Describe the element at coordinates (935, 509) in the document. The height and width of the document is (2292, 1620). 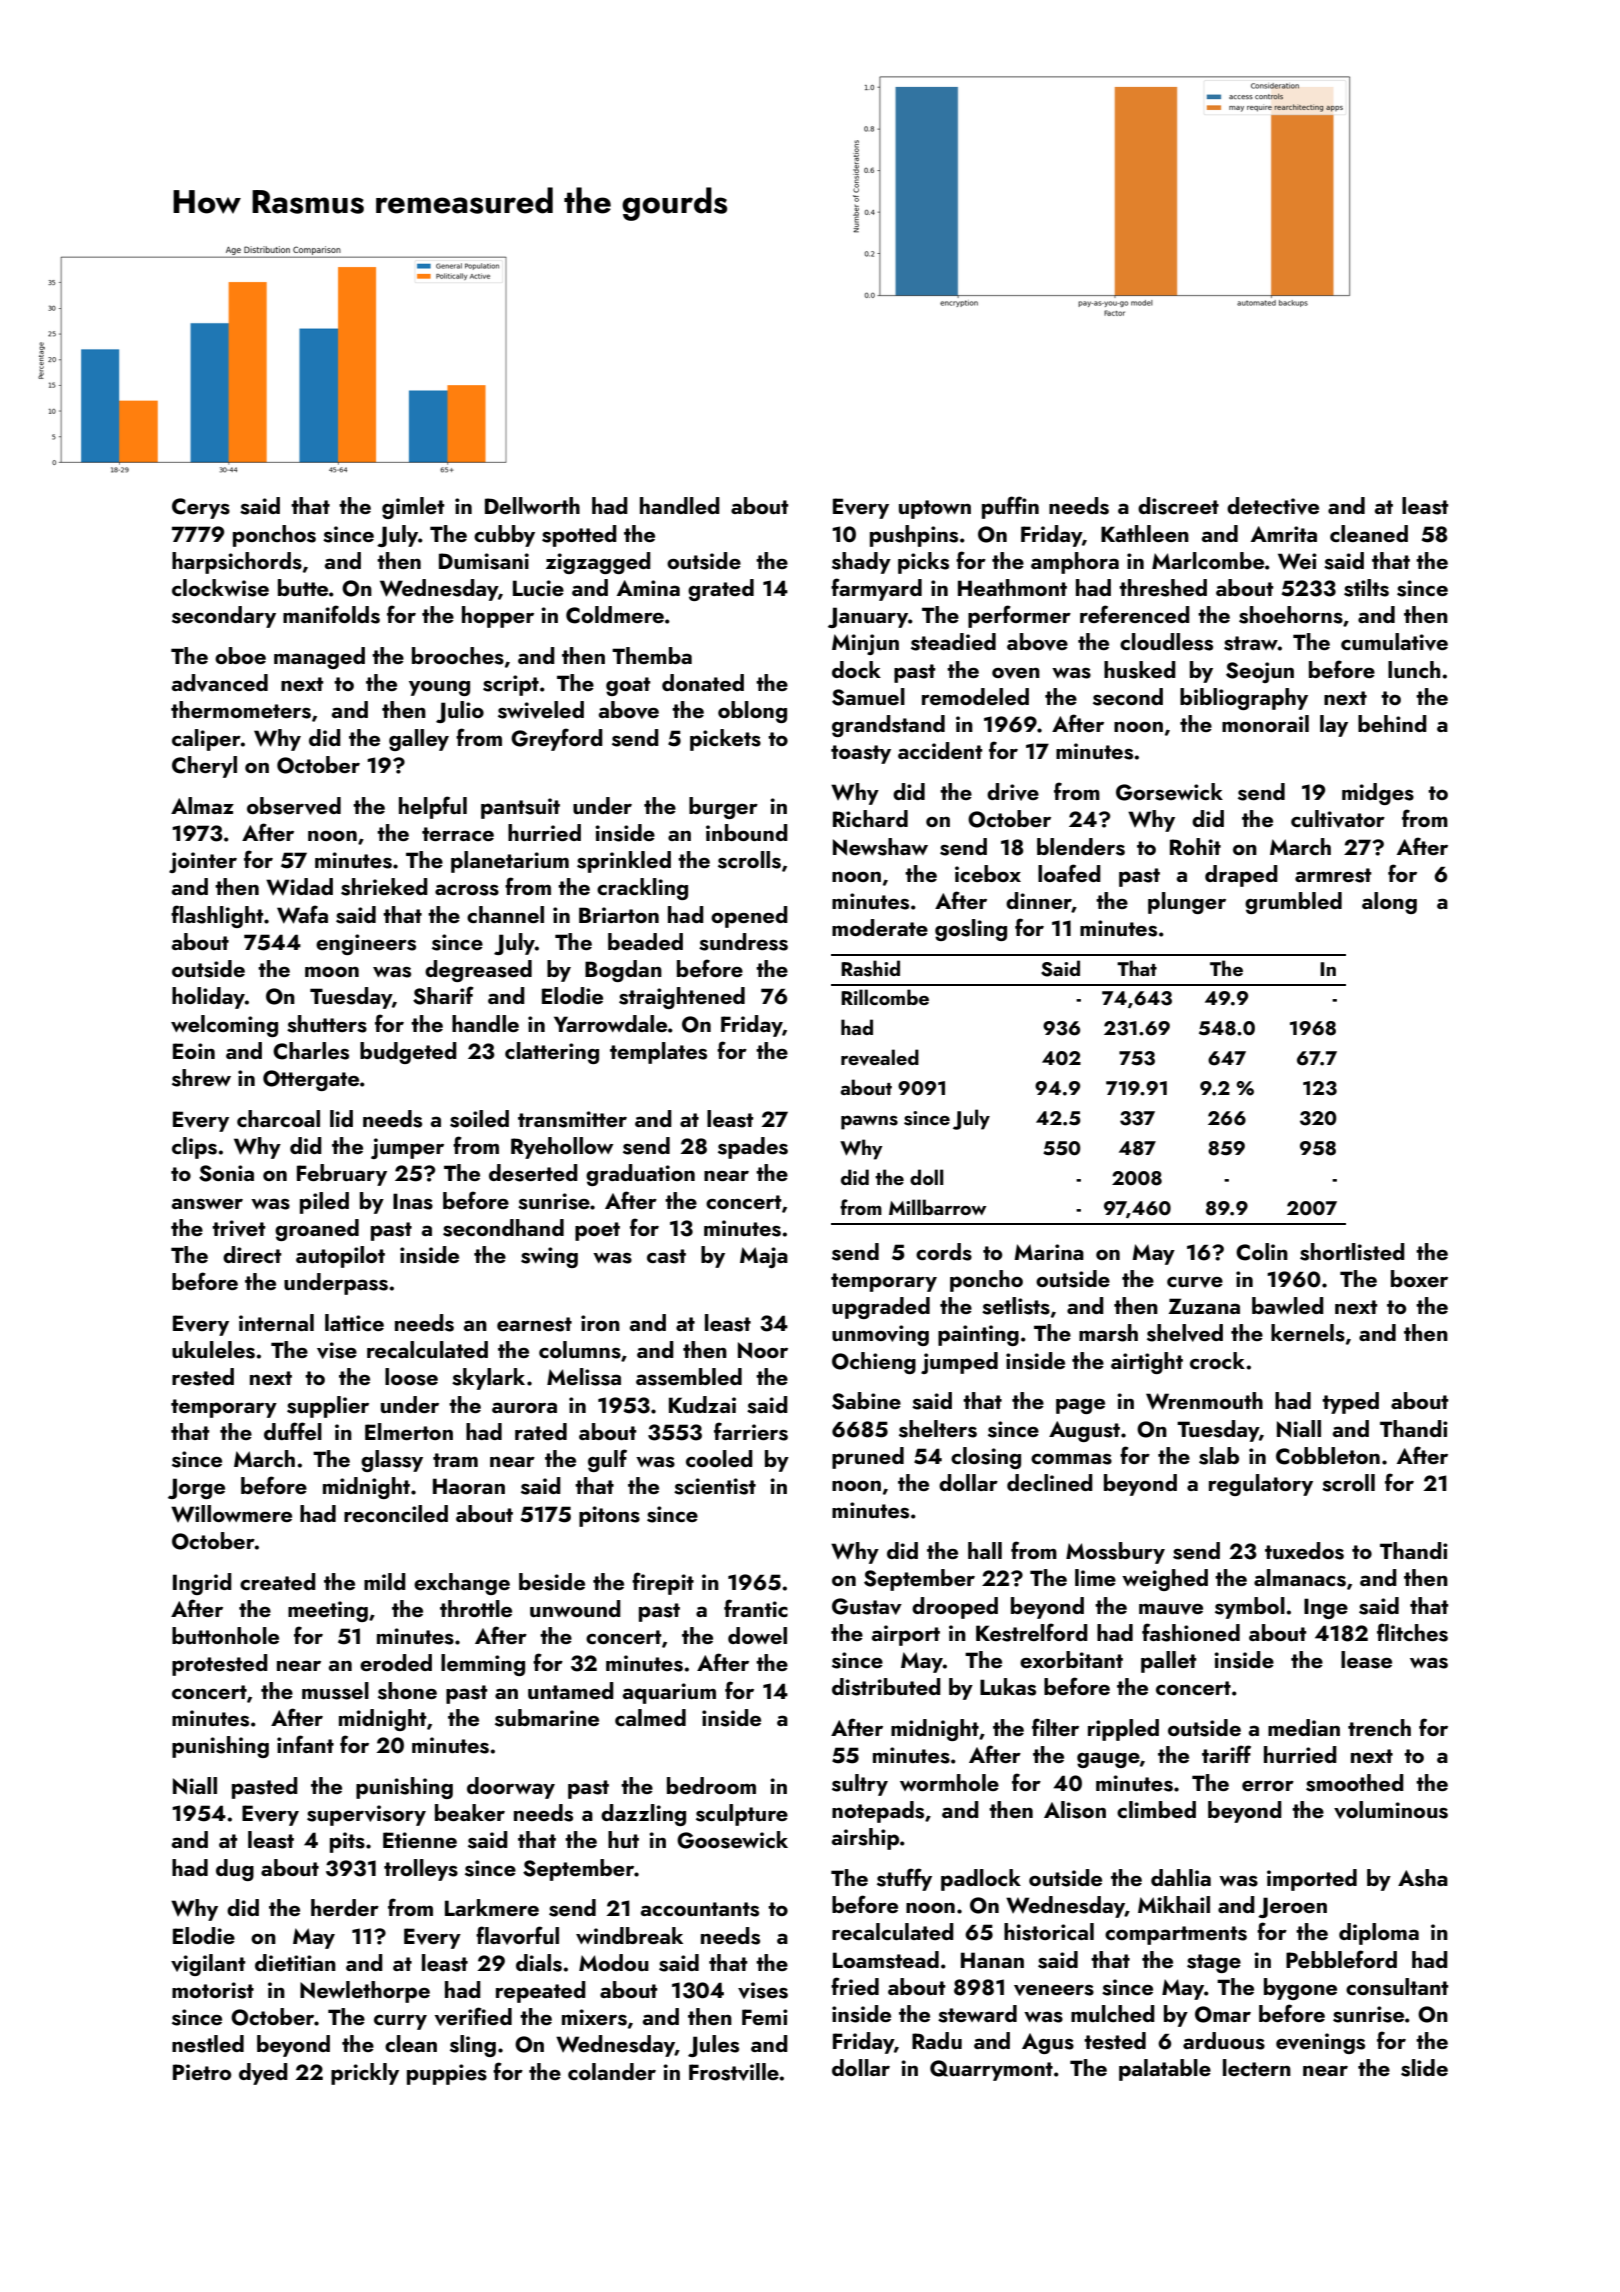
I see `uptown` at that location.
